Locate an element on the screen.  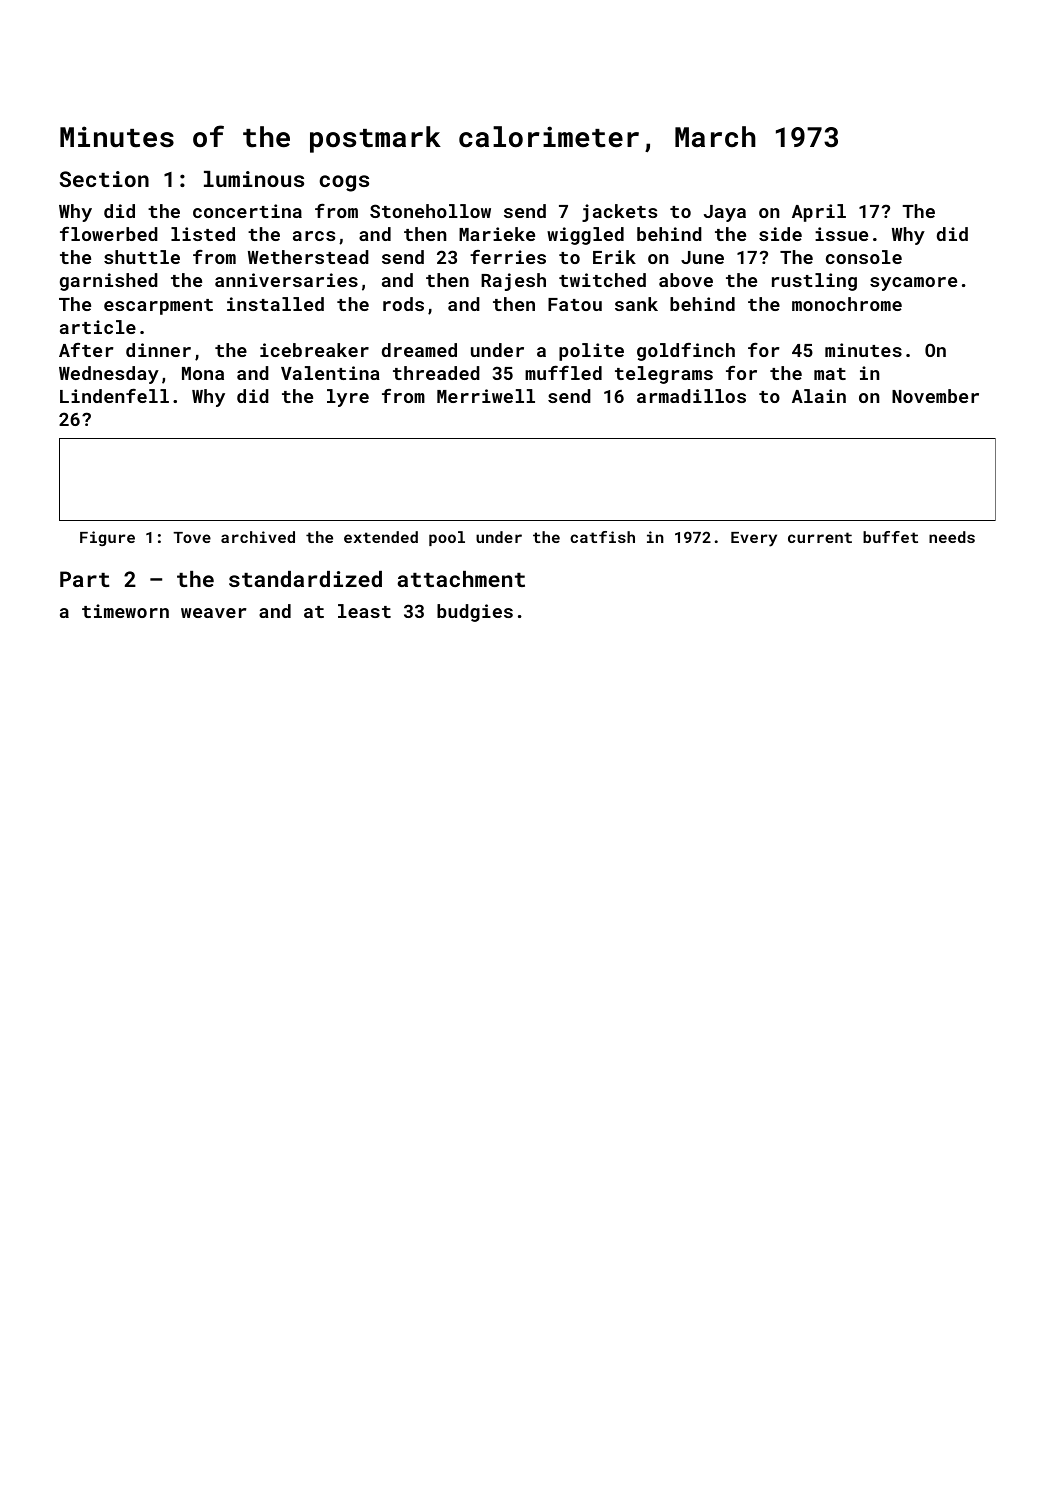
Merriwell is located at coordinates (486, 396).
